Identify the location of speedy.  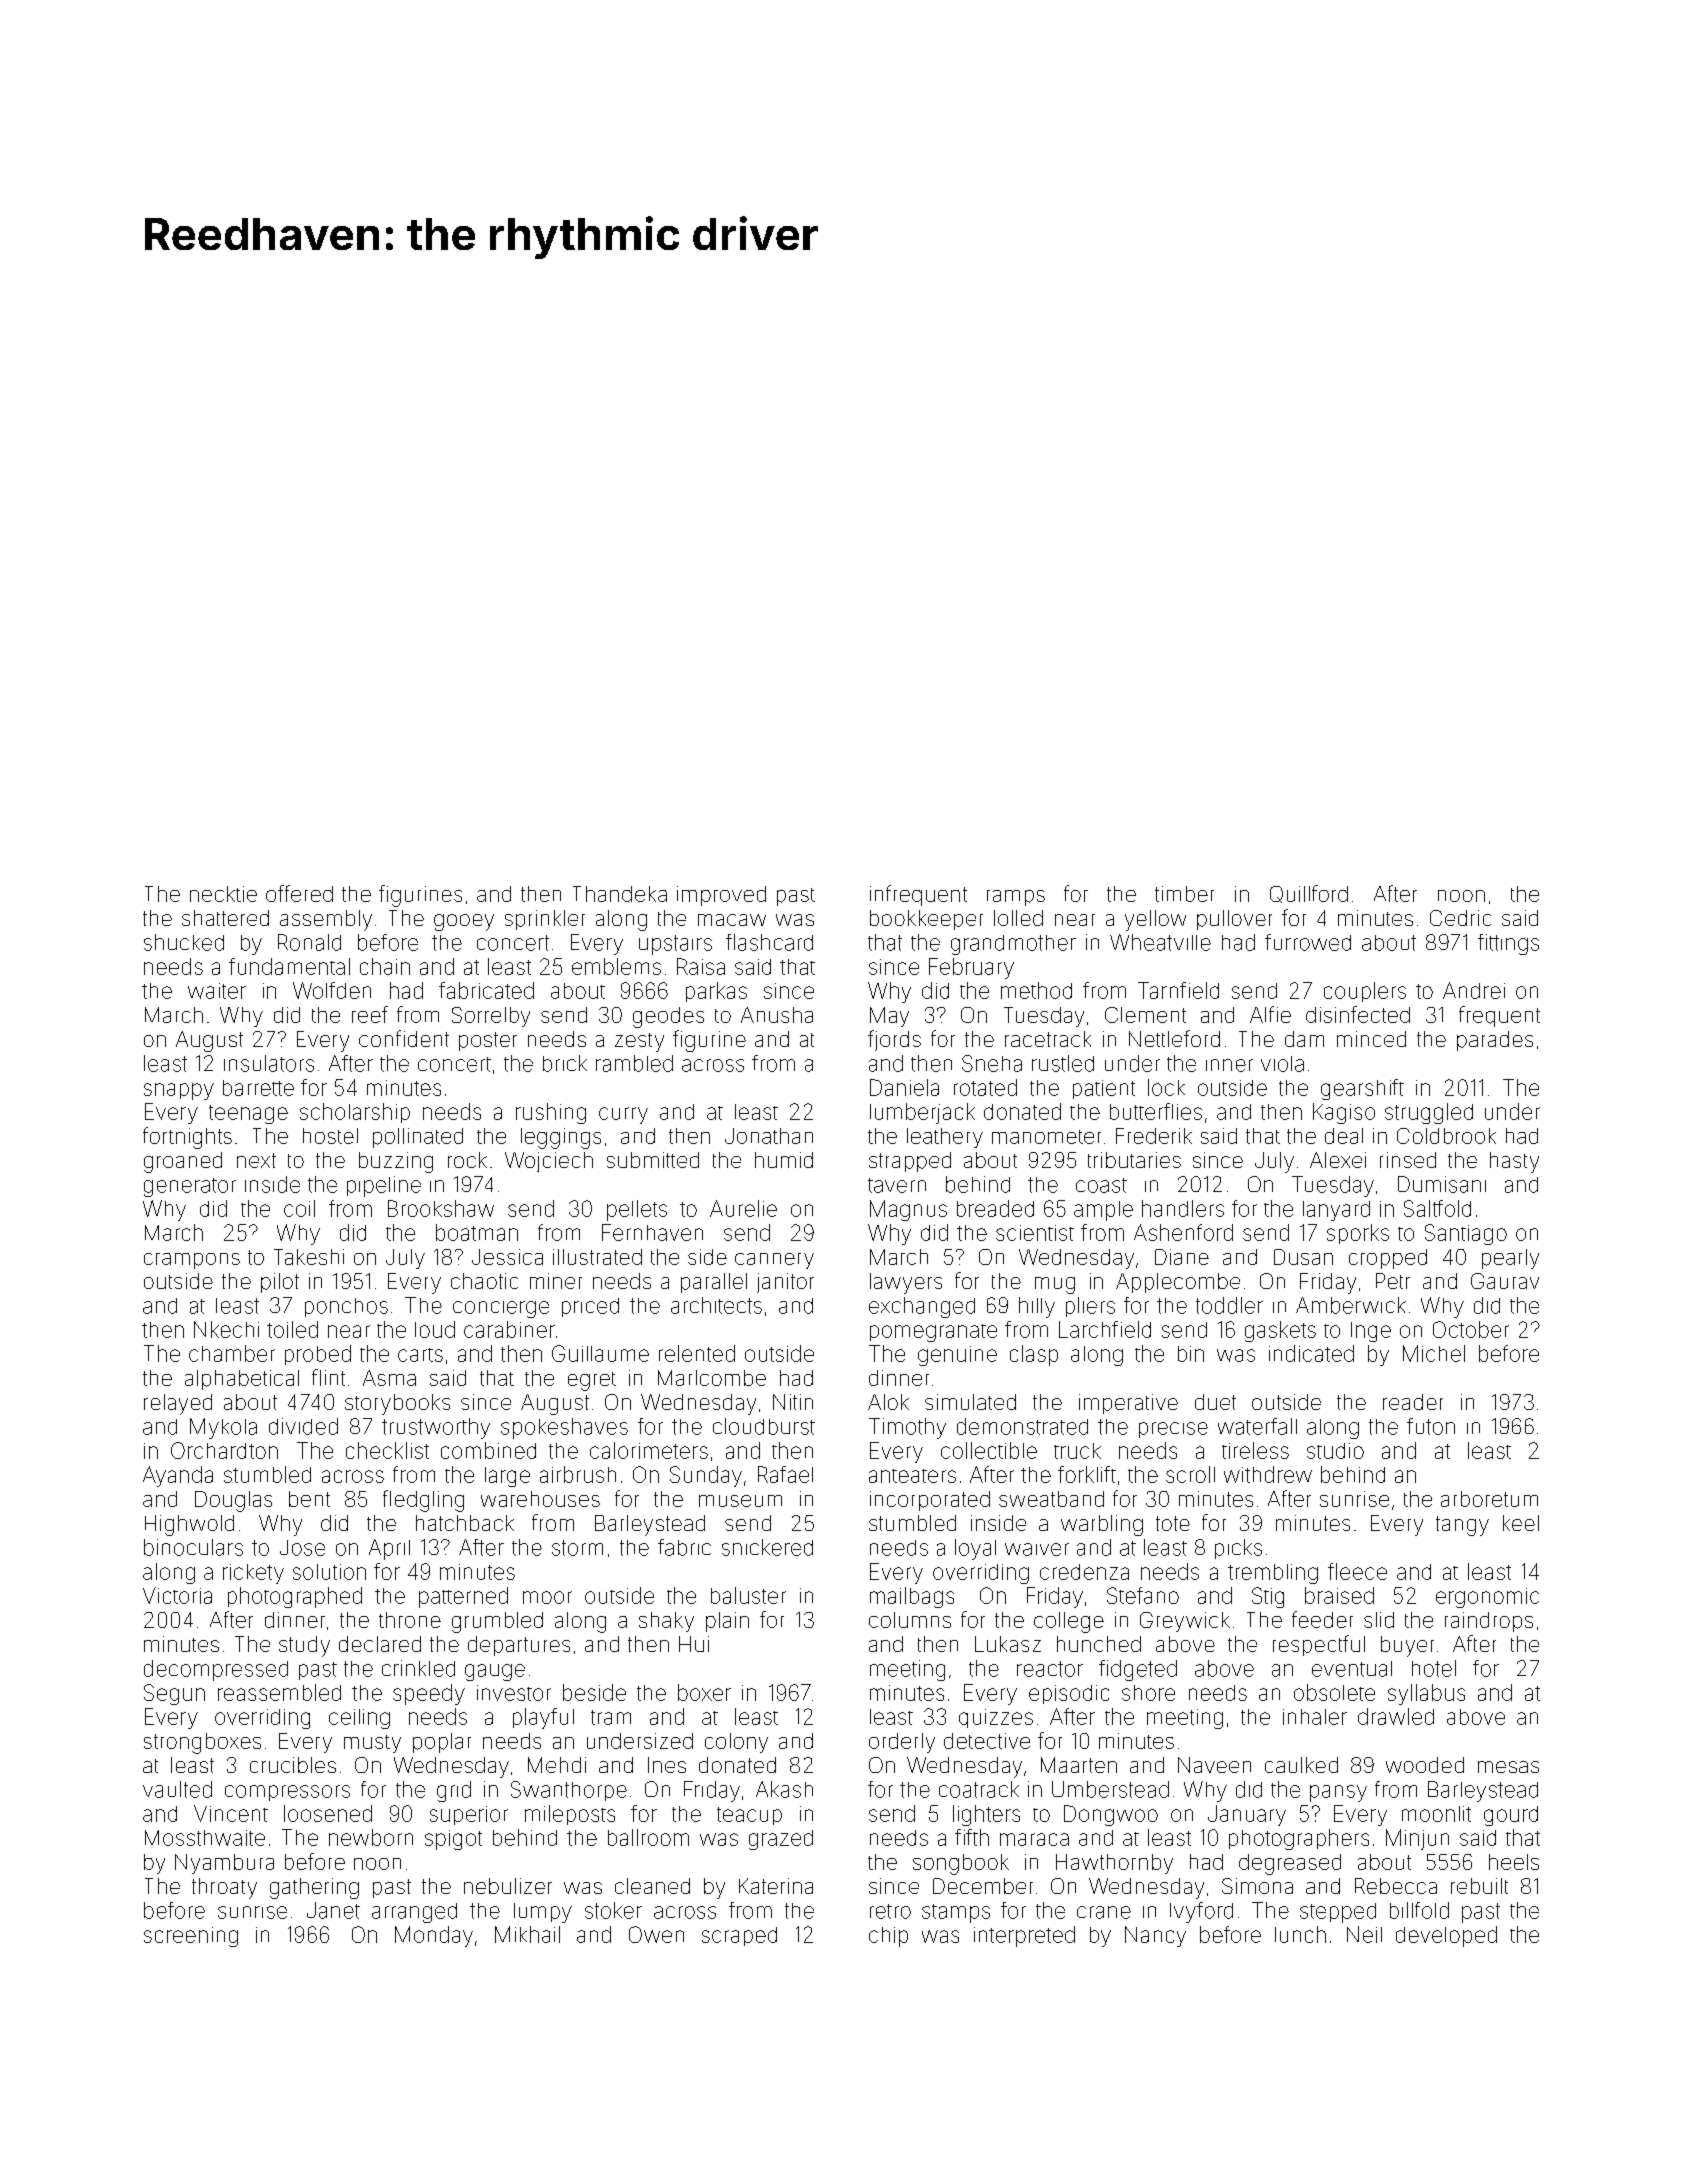
(429, 1694).
